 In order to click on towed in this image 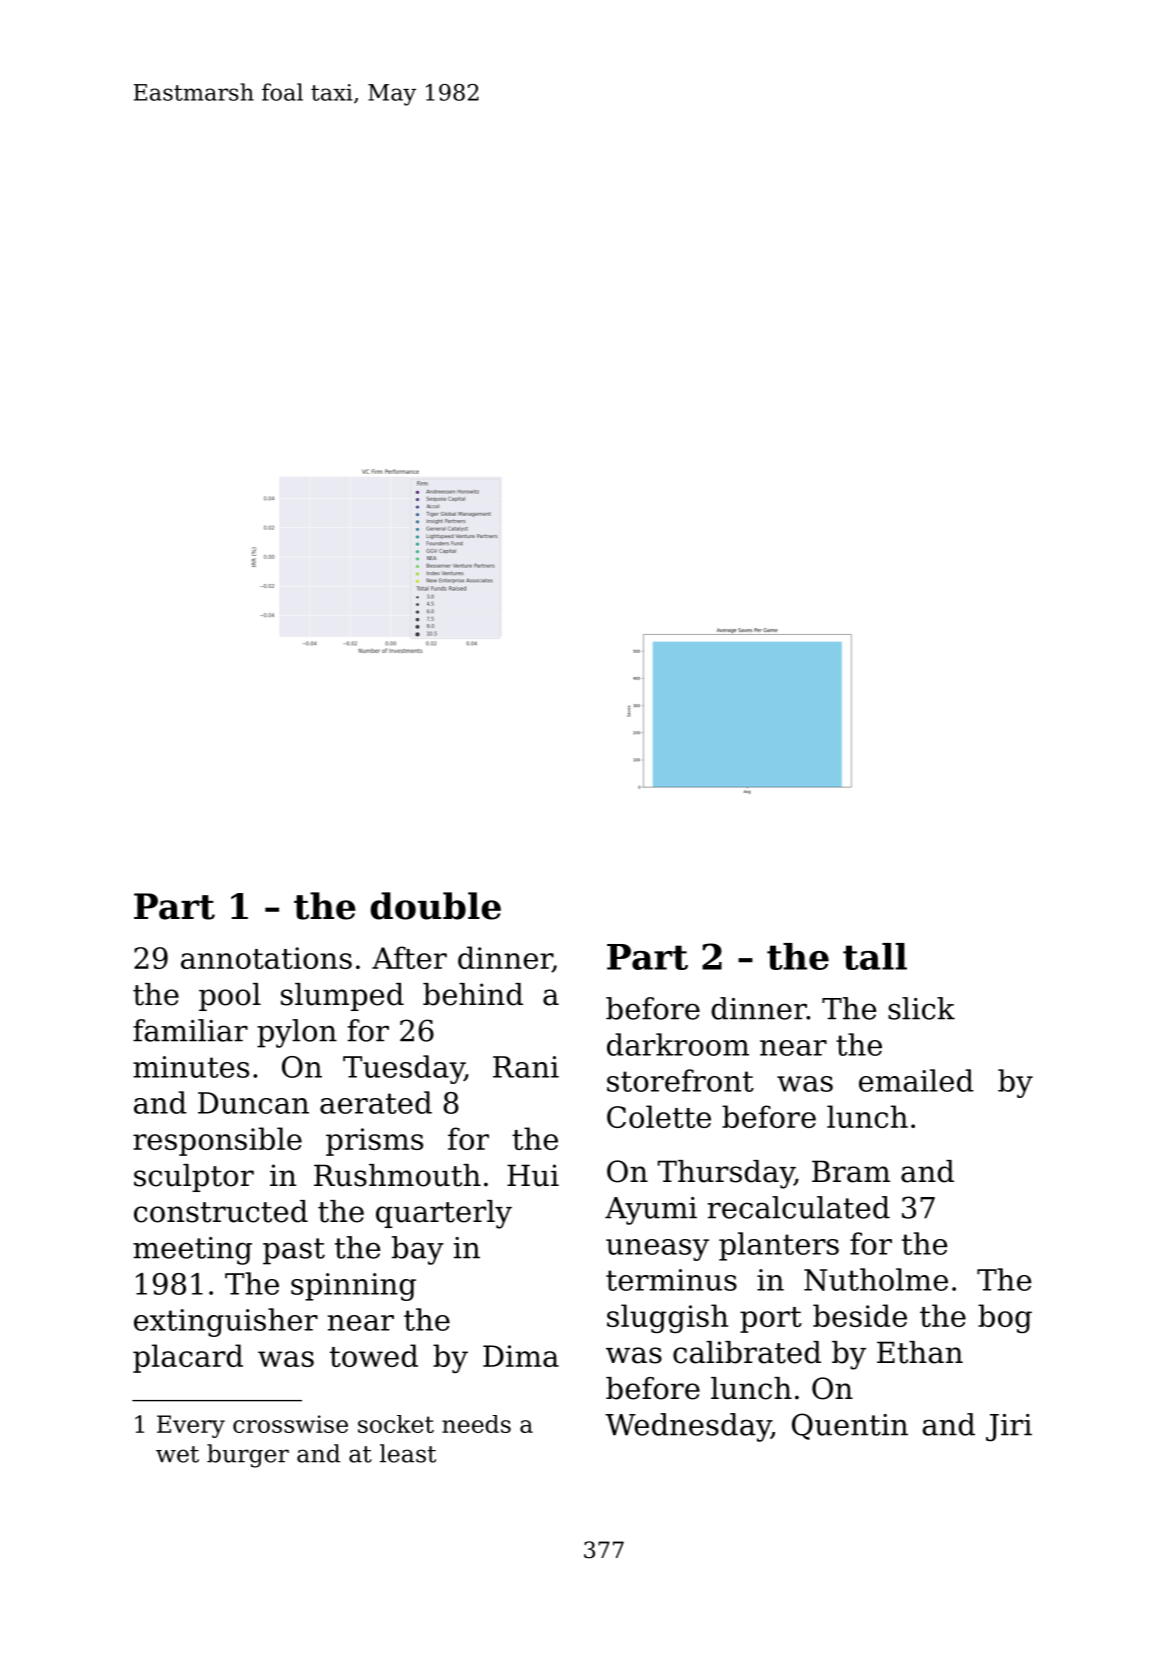, I will do `click(374, 1355)`.
